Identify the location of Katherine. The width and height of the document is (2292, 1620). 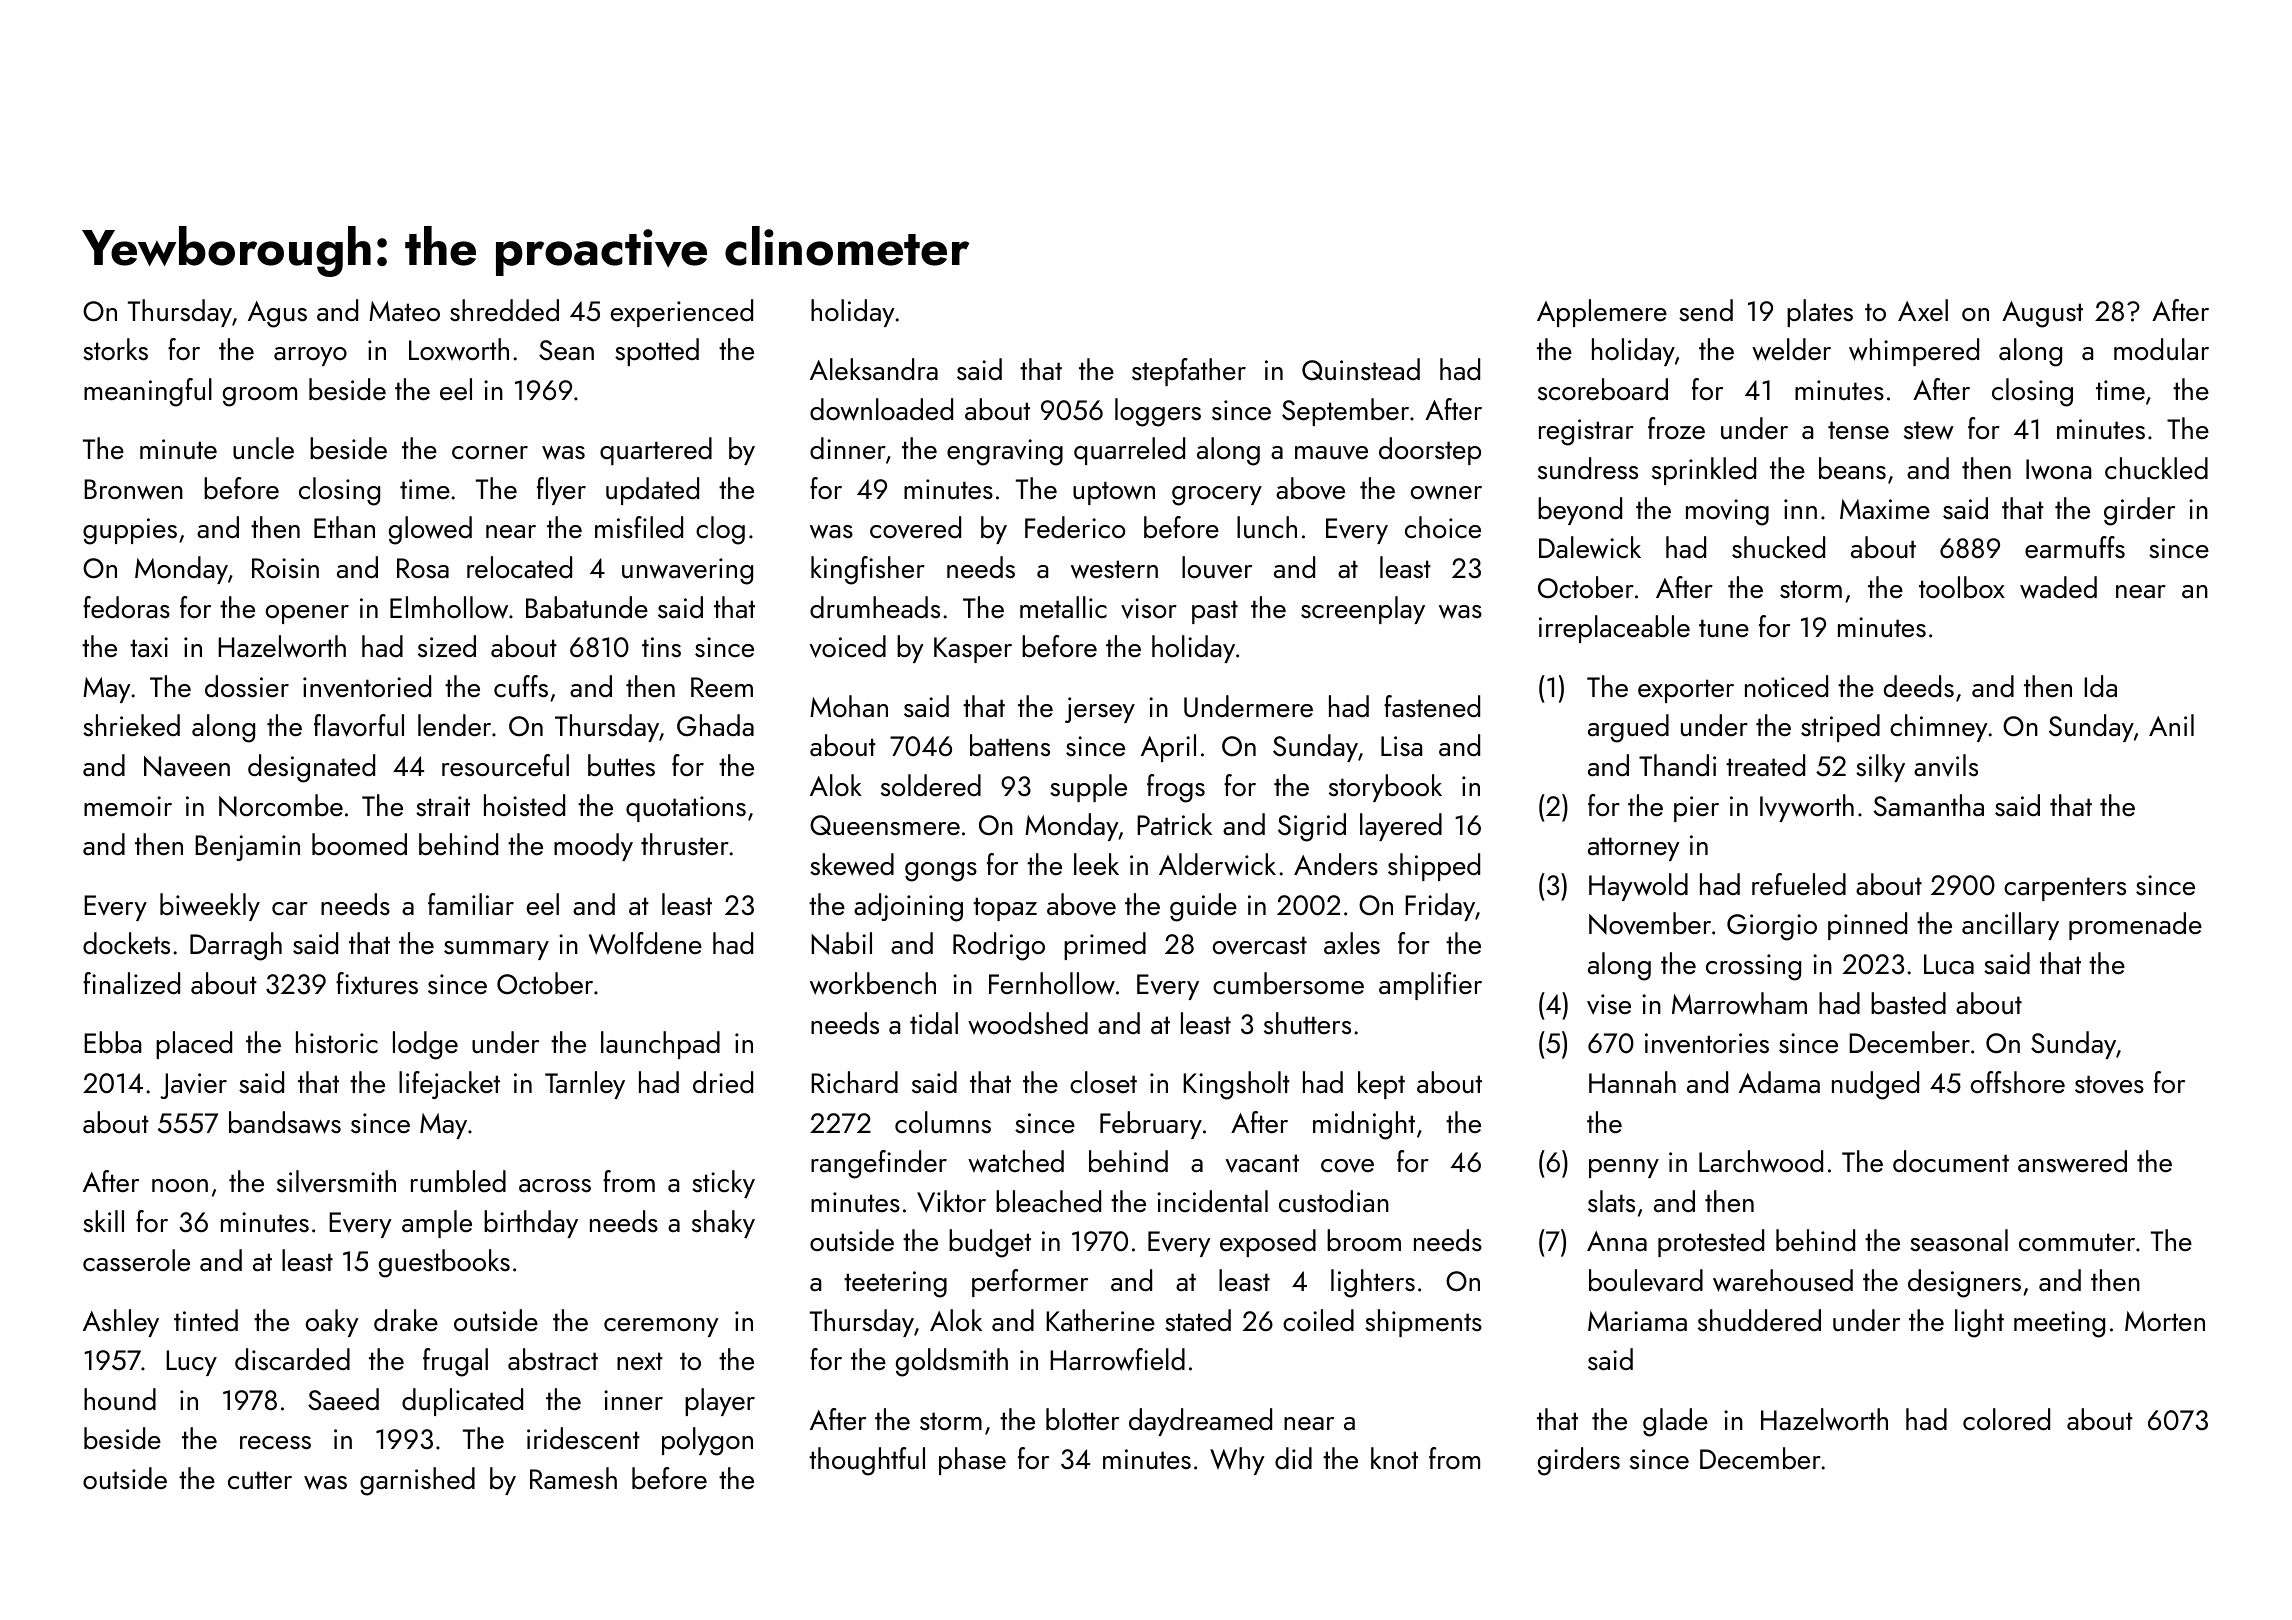
(1100, 1320).
